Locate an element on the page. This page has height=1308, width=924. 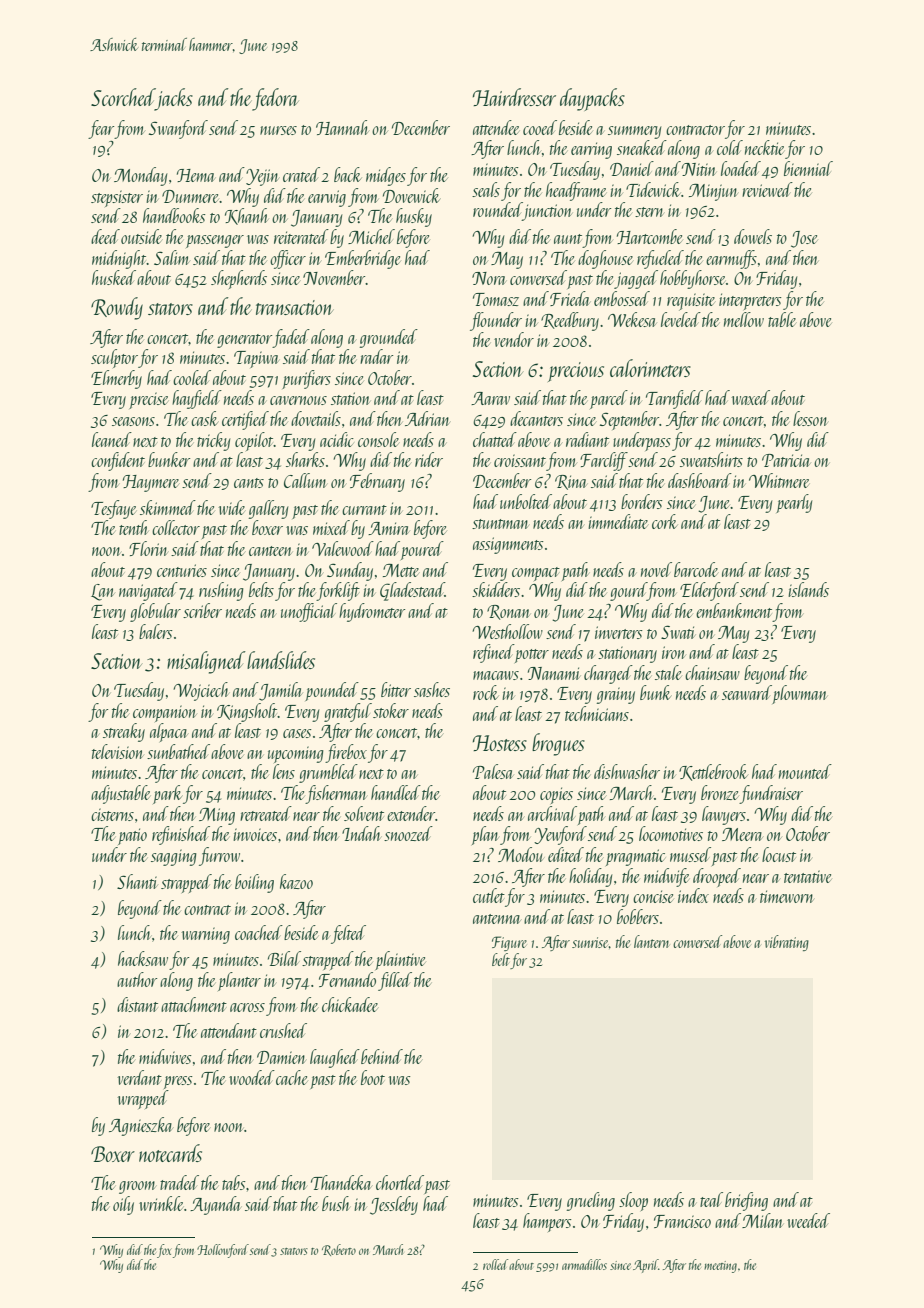
vendor is located at coordinates (514, 339).
